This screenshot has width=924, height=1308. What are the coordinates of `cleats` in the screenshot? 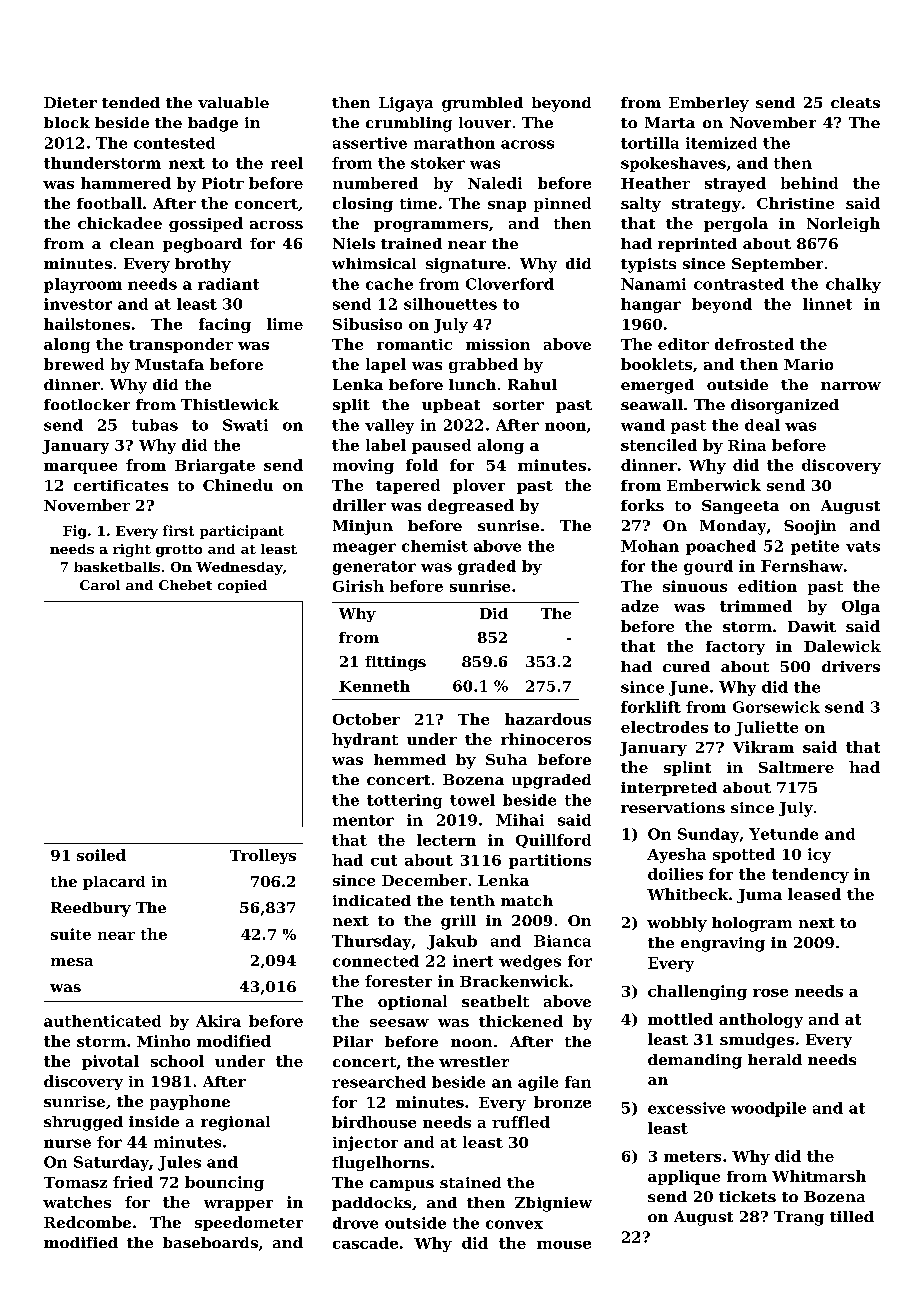 It's located at (855, 102).
